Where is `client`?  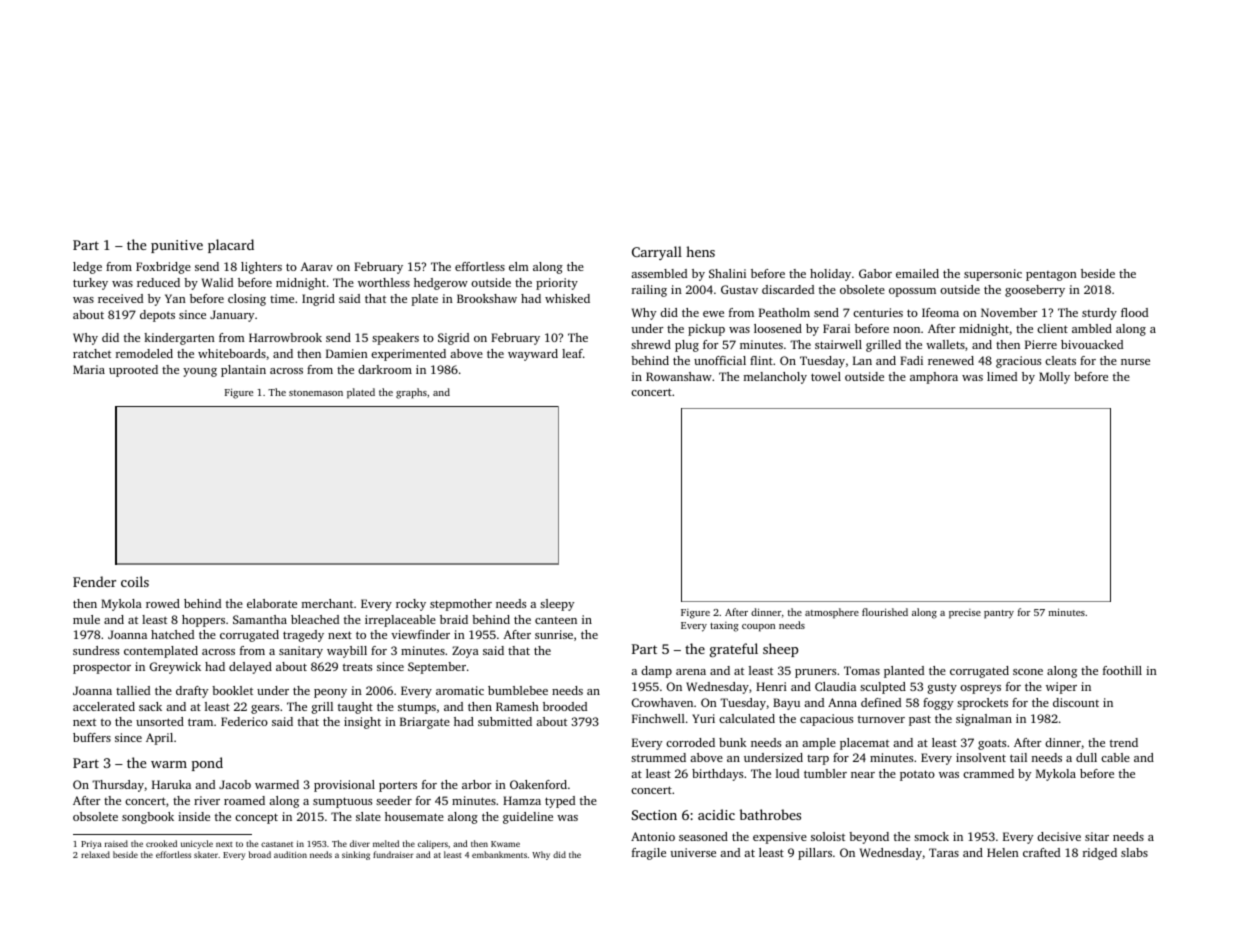
client is located at coordinates (1052, 328).
